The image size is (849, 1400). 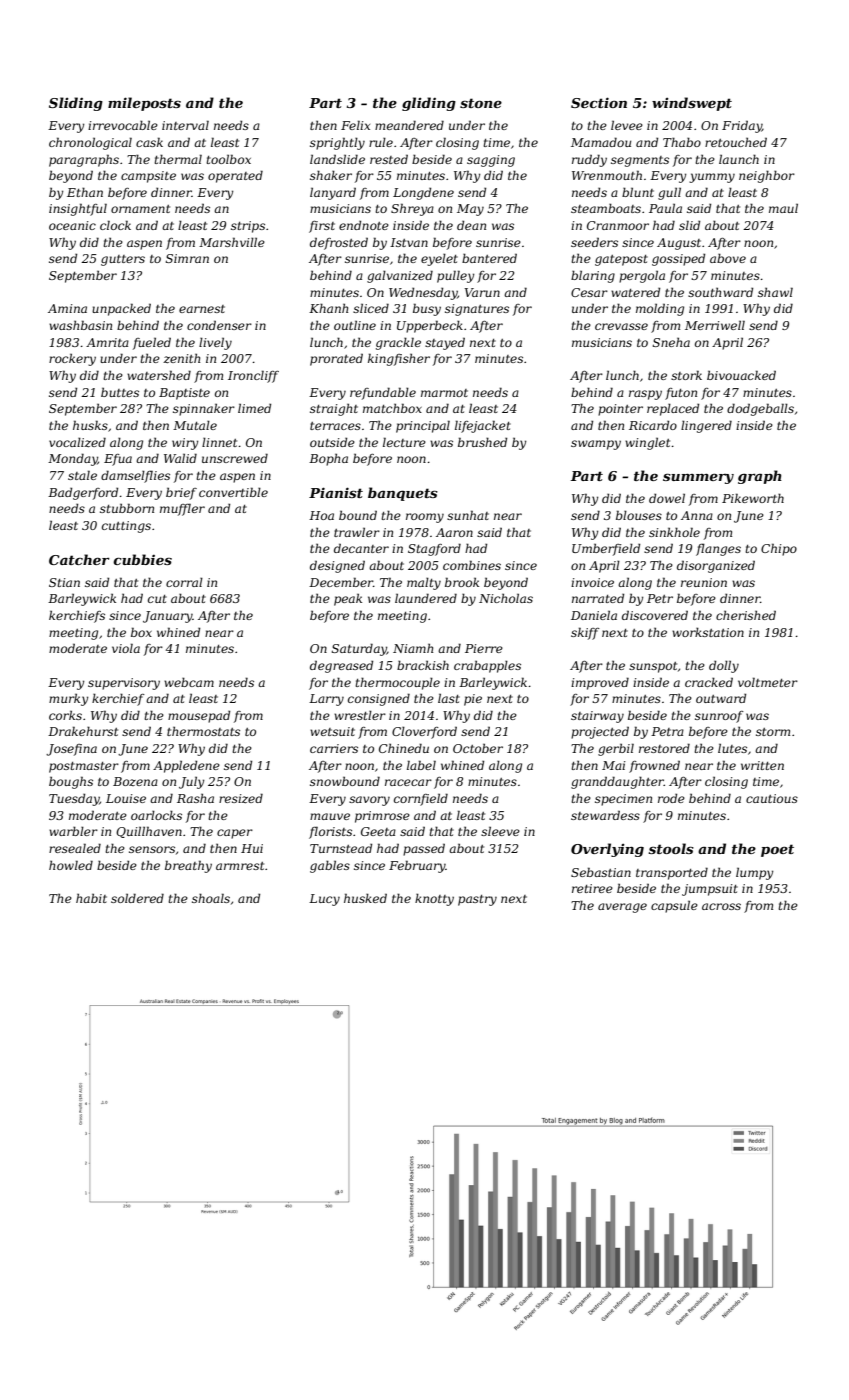 What do you see at coordinates (599, 102) in the page?
I see `Section` at bounding box center [599, 102].
